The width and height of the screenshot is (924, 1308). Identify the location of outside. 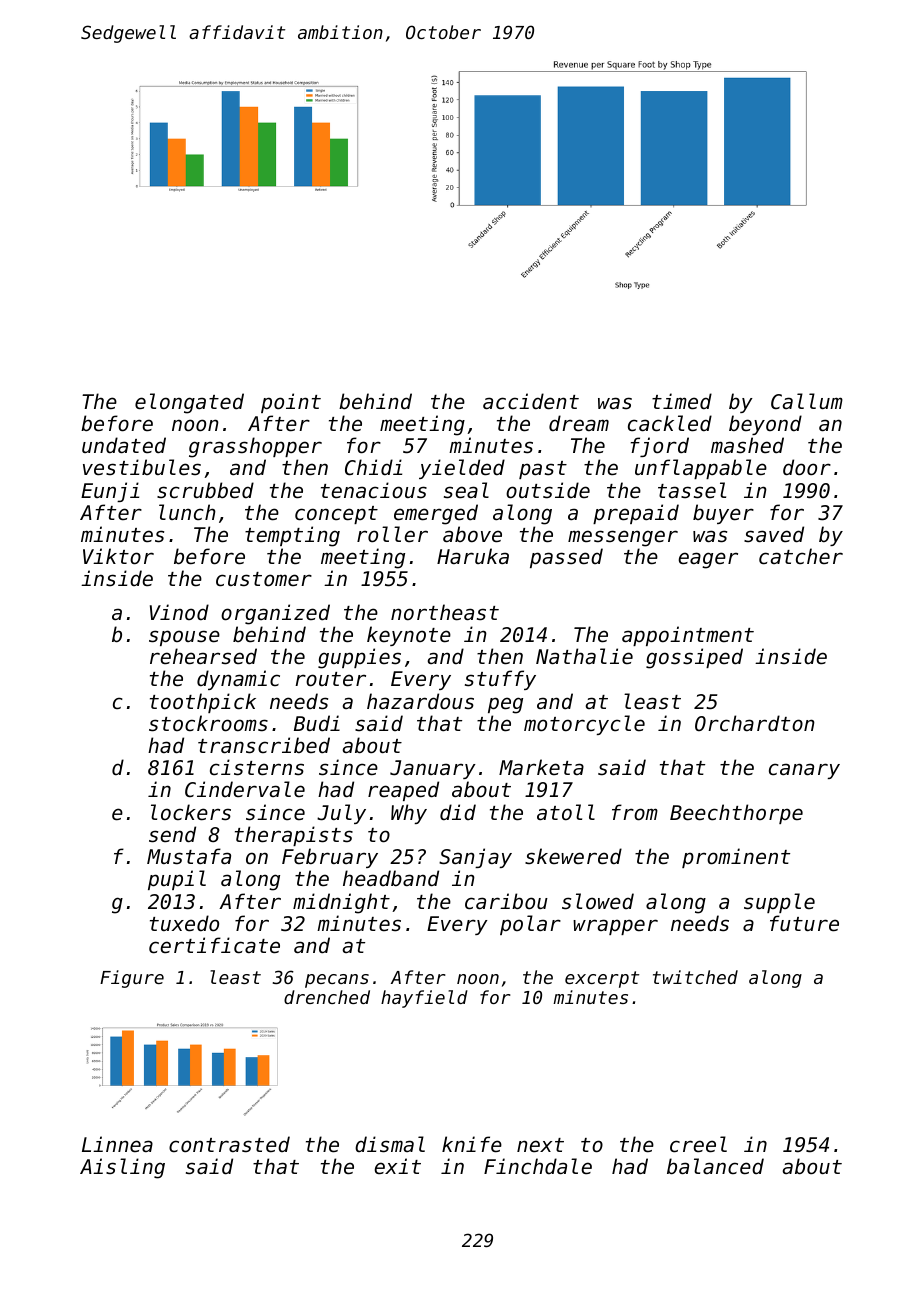
(548, 490).
